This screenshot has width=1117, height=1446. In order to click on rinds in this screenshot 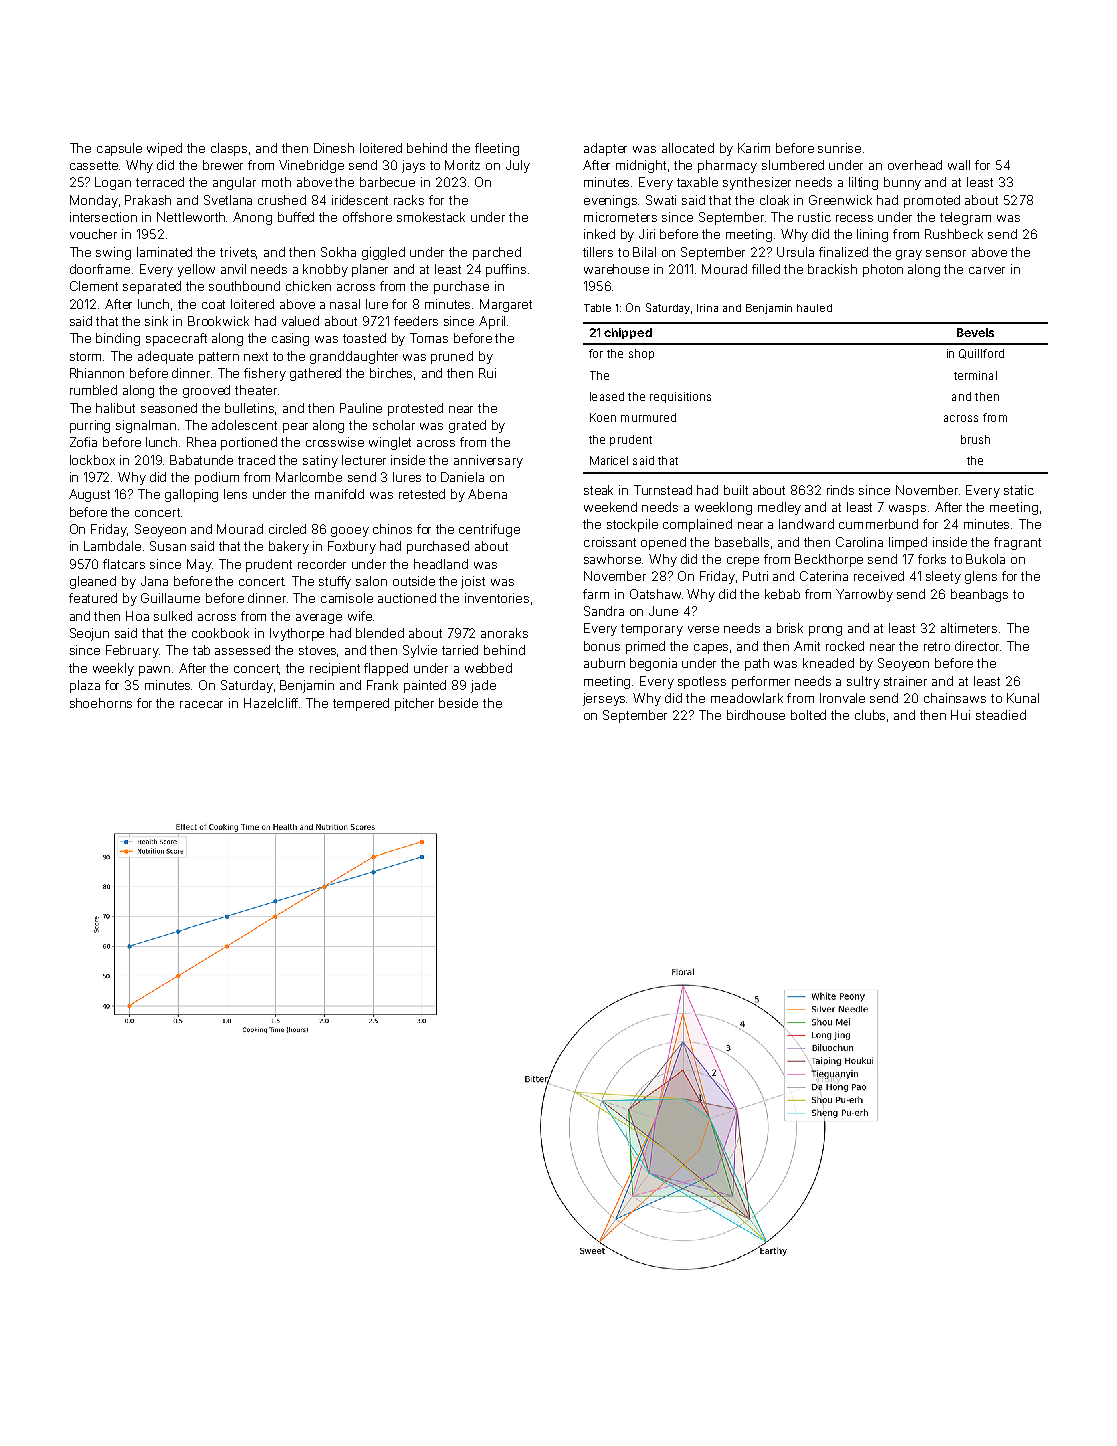, I will do `click(840, 490)`.
